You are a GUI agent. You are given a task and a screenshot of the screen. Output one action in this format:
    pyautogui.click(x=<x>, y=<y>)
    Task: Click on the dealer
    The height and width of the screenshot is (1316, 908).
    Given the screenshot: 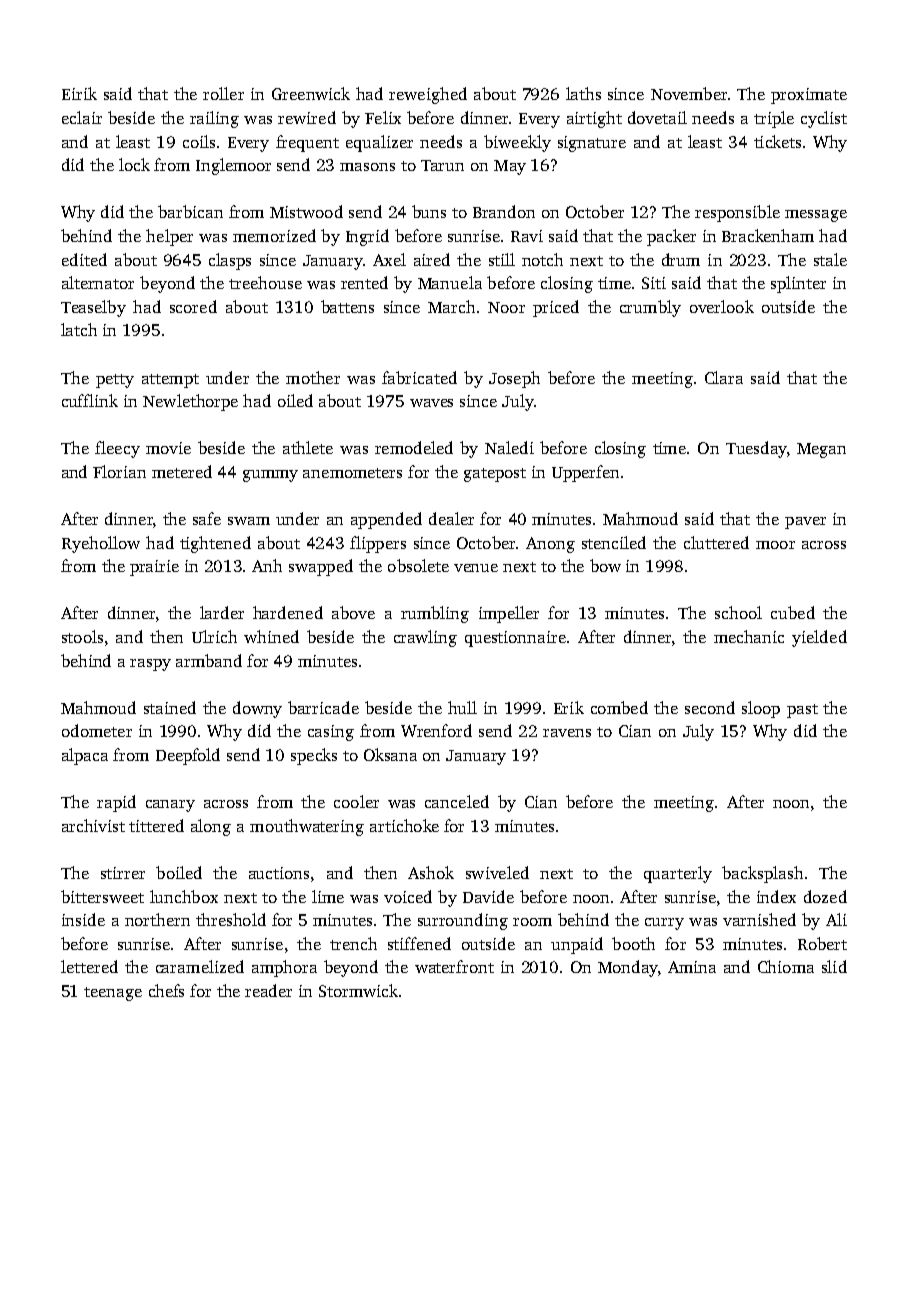 What is the action you would take?
    pyautogui.click(x=451, y=518)
